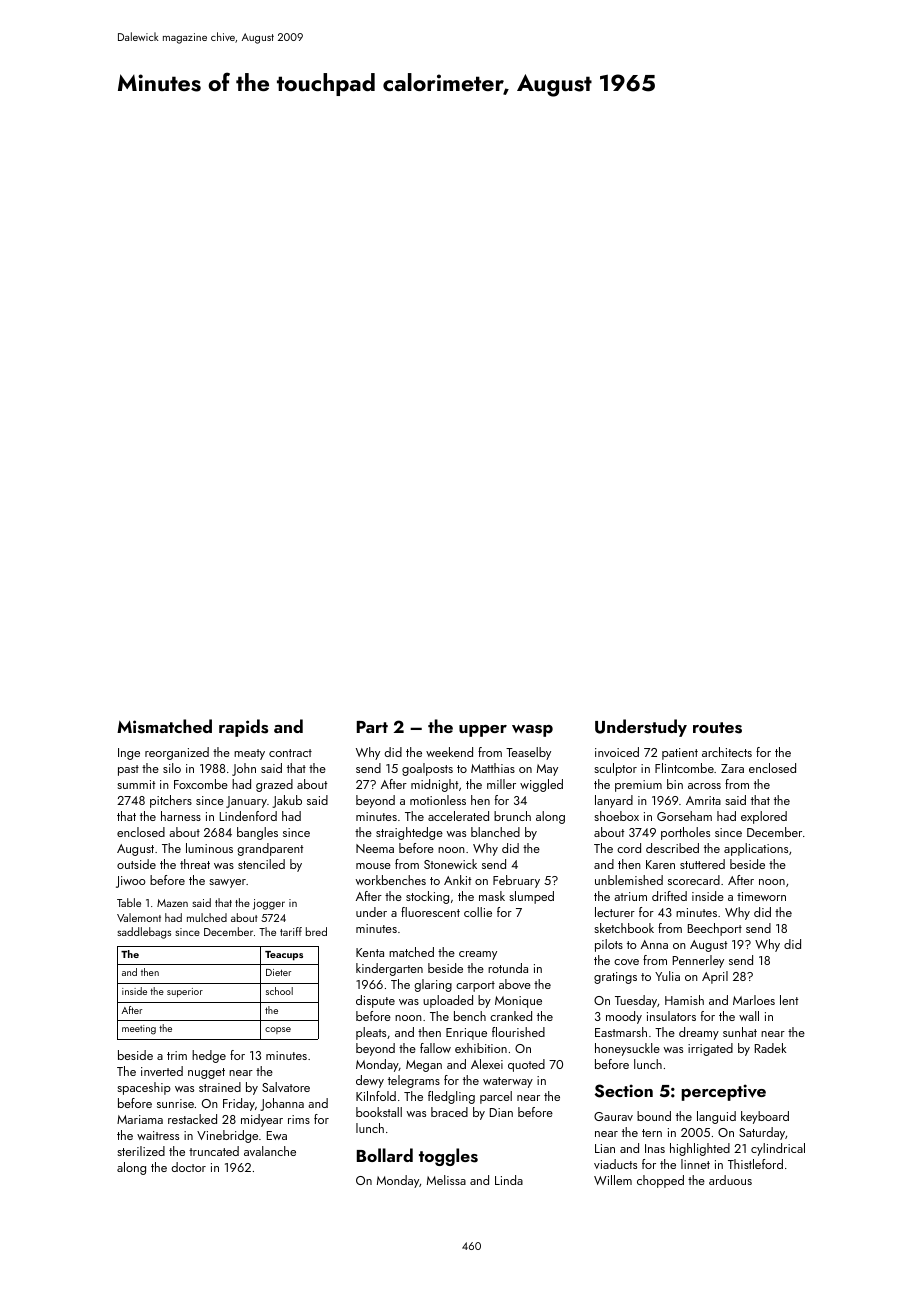  I want to click on rapids, so click(243, 728).
